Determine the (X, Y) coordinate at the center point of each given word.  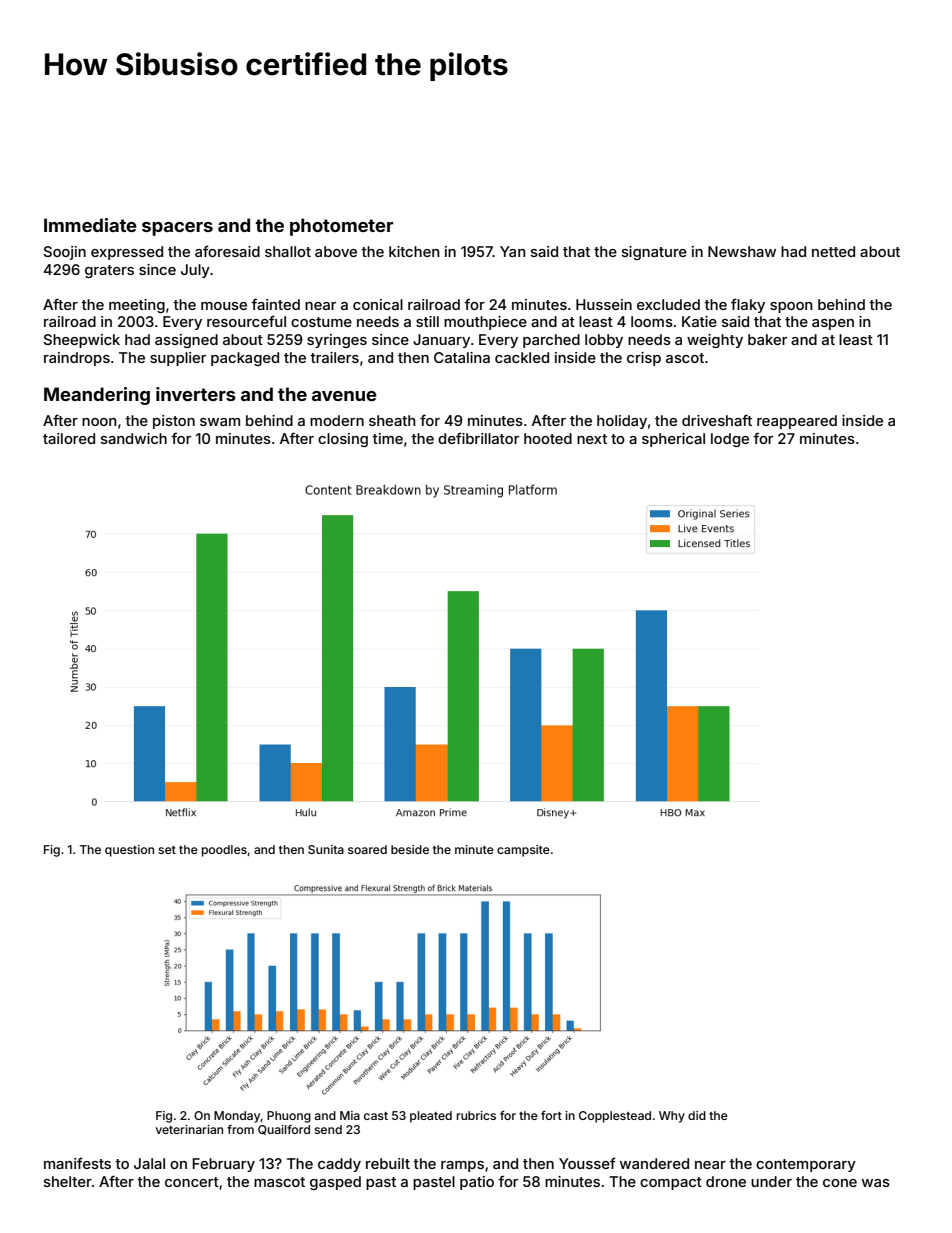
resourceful (246, 321)
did (697, 1115)
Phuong (289, 1117)
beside (410, 849)
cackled (522, 357)
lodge (730, 440)
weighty (715, 341)
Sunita (326, 849)
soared (367, 849)
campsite (523, 851)
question (129, 851)
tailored (69, 438)
